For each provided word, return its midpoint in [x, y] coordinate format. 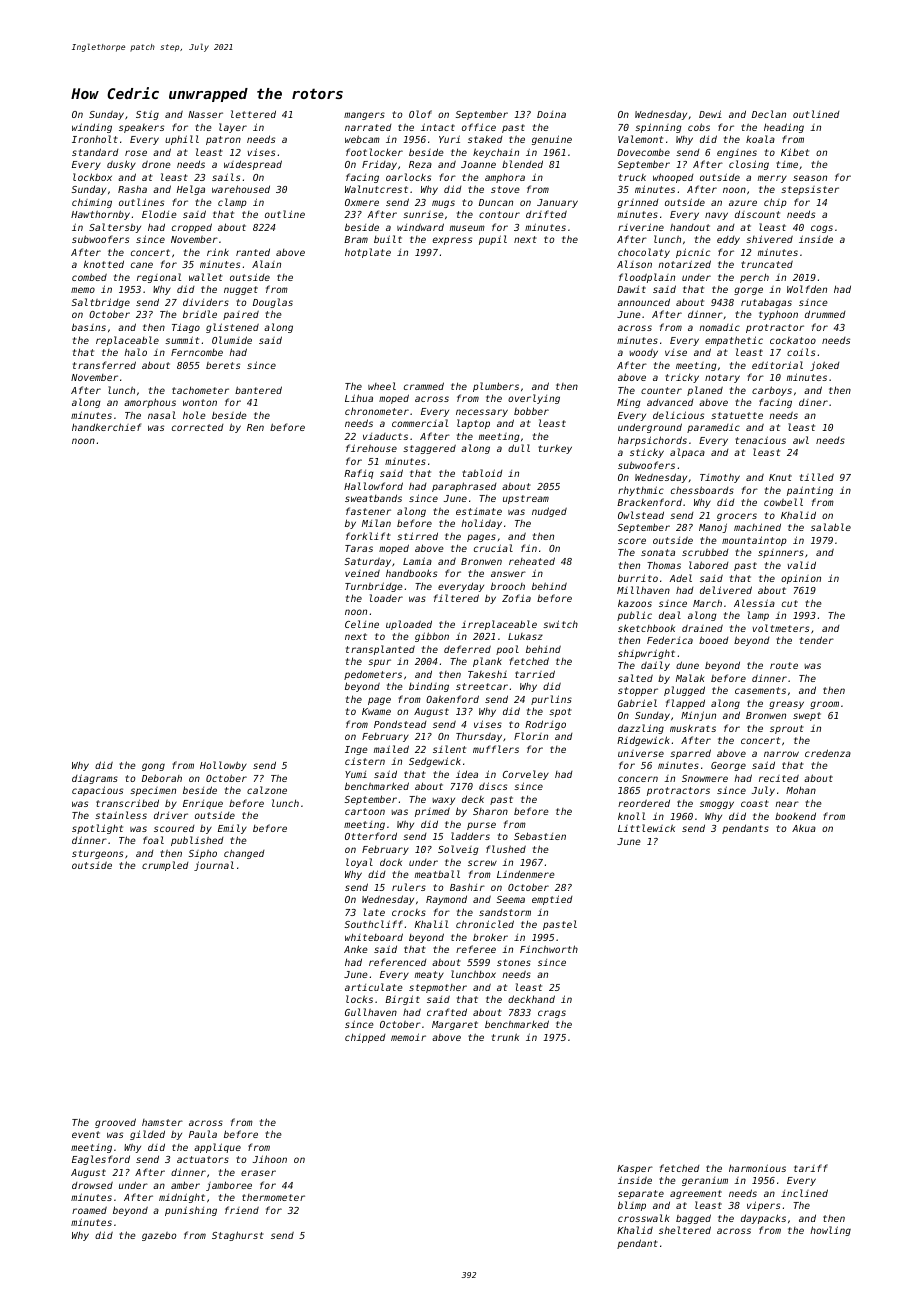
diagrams [95, 779]
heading [784, 128]
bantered [258, 390]
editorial [777, 365]
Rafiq [359, 474]
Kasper [635, 1169]
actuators [203, 1159]
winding [92, 128]
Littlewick [646, 828]
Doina [551, 114]
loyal [359, 863]
